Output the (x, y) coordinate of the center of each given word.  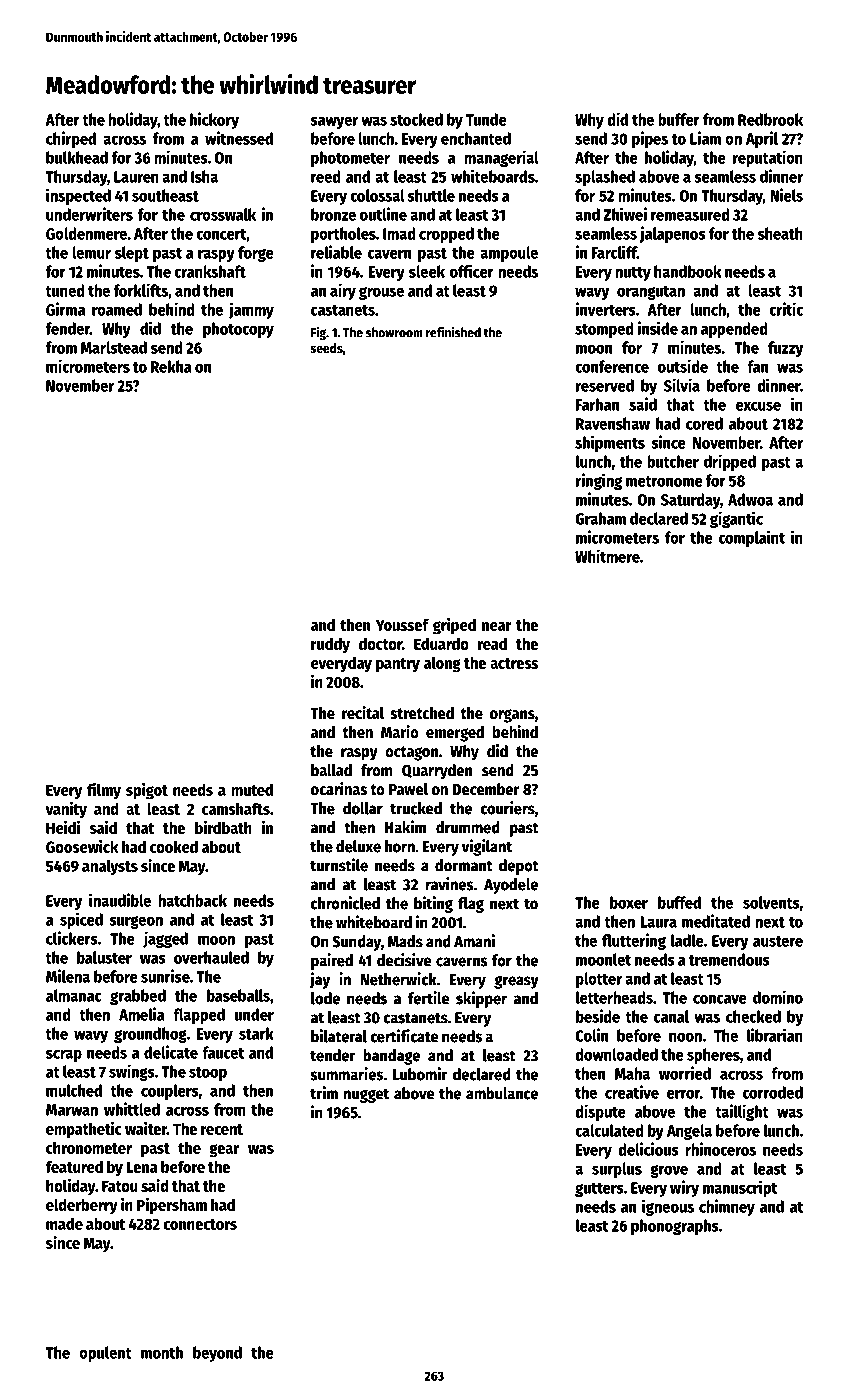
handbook (687, 271)
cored (704, 423)
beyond (217, 1354)
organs (512, 716)
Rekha (171, 366)
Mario (400, 732)
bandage (391, 1057)
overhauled (211, 957)
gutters (599, 1190)
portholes (343, 235)
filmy (104, 791)
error (683, 1094)
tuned (65, 290)
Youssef (402, 624)
